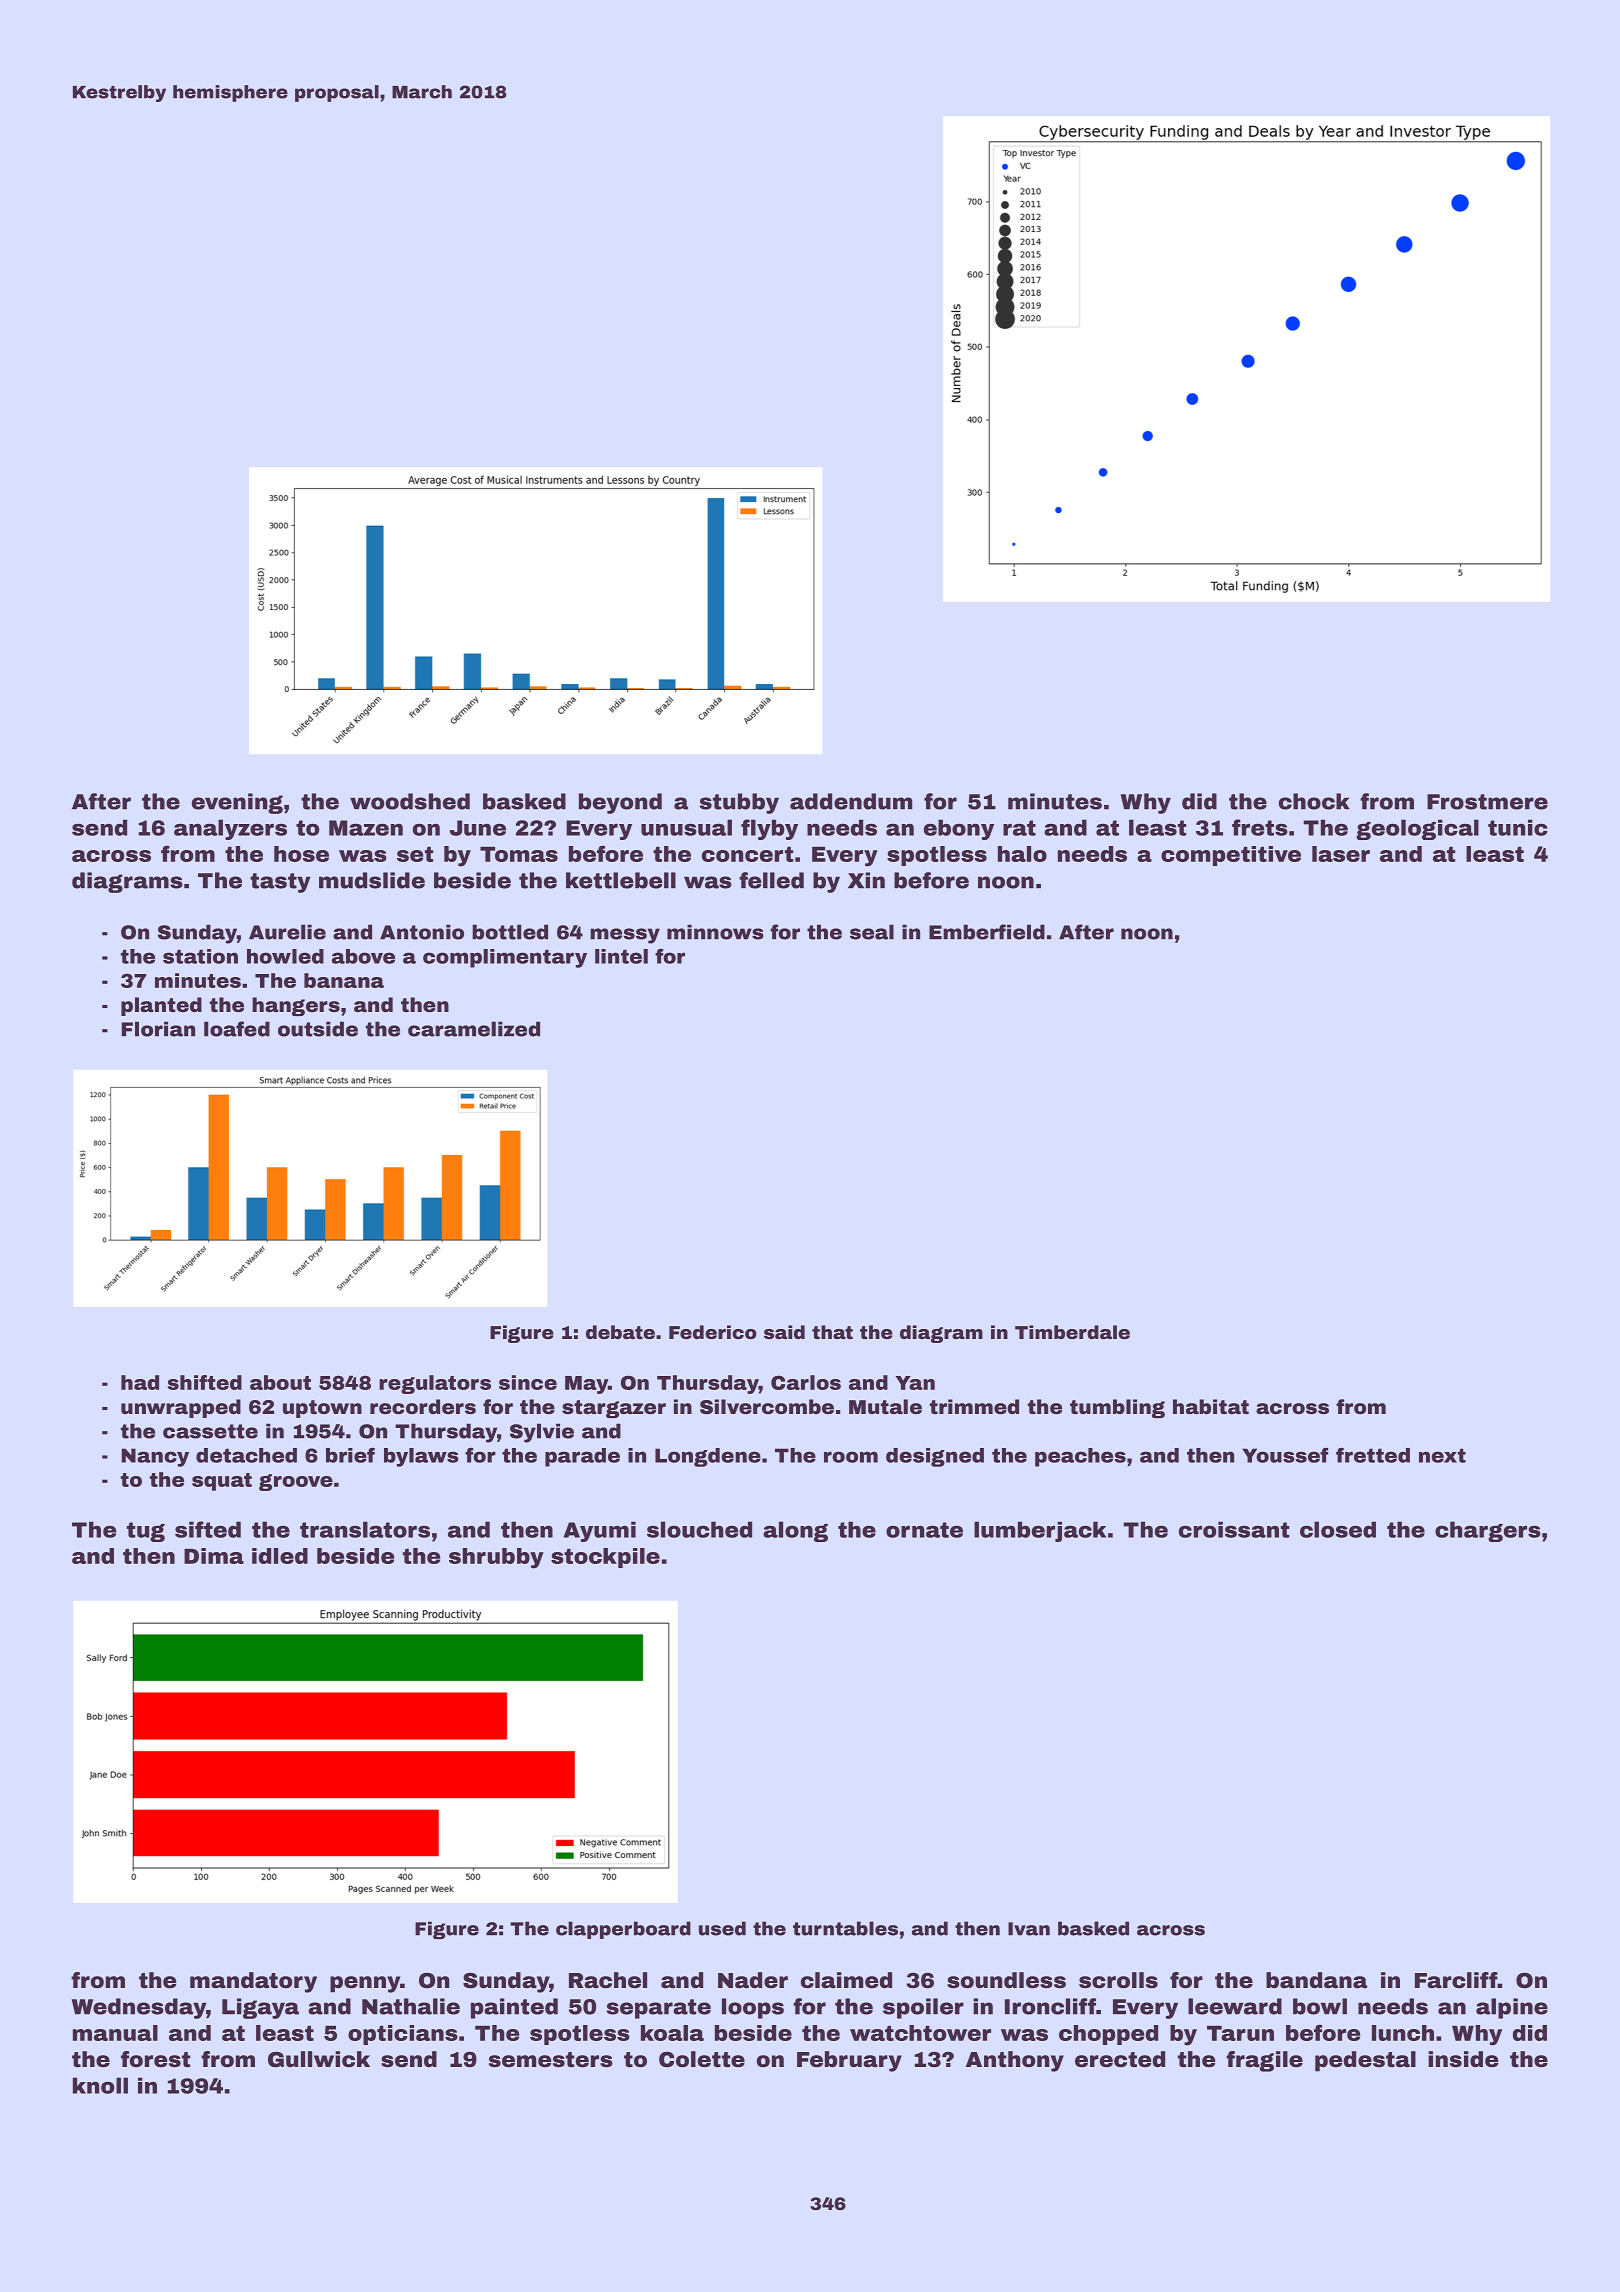 Image resolution: width=1620 pixels, height=2292 pixels. Describe the element at coordinates (280, 1556) in the image. I see `idled` at that location.
